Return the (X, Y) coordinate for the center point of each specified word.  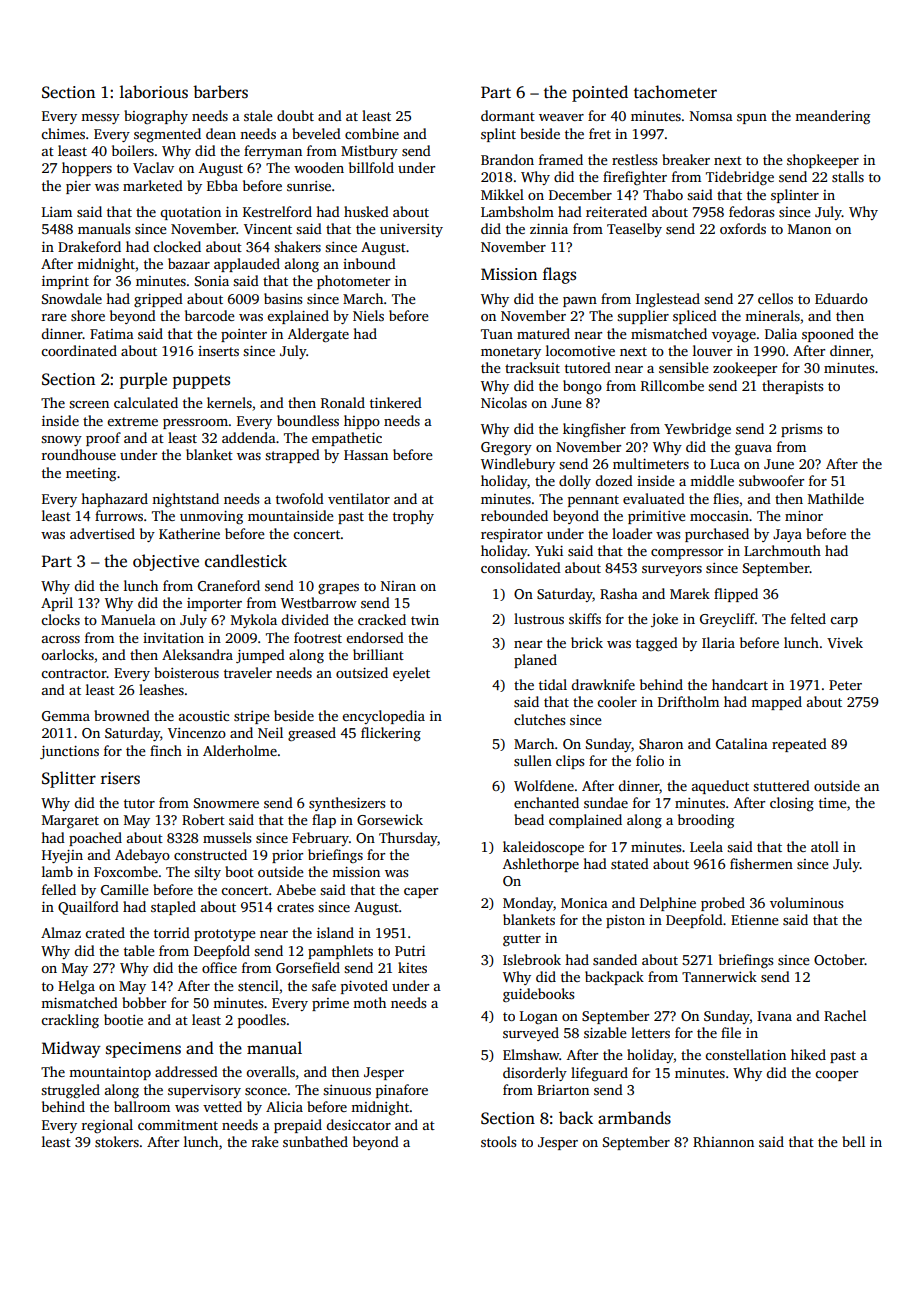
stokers (117, 1141)
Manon (809, 229)
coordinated (79, 350)
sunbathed (315, 1141)
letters (650, 1032)
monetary (511, 353)
